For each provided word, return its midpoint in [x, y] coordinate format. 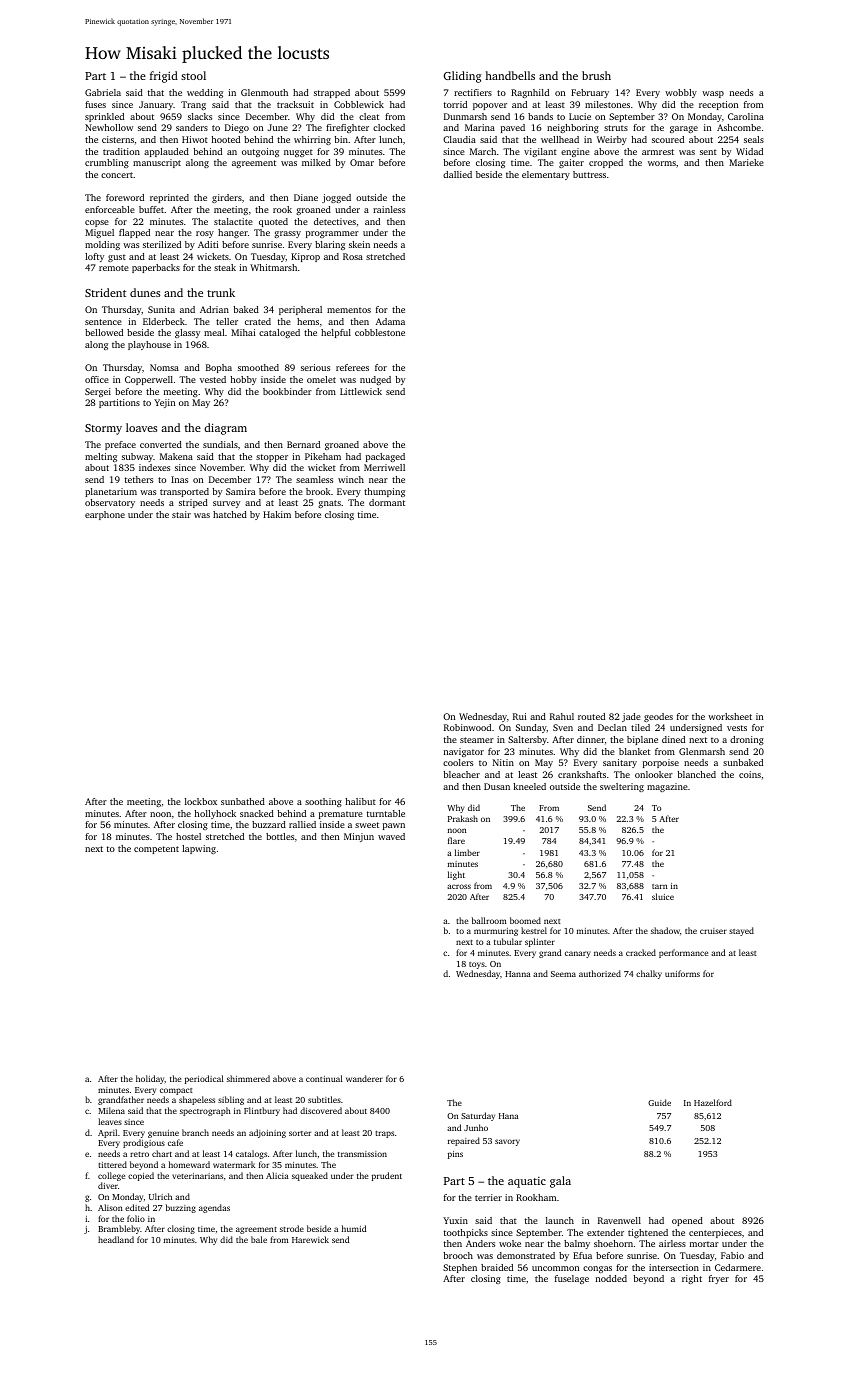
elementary [546, 175]
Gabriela [103, 92]
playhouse [149, 345]
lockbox [201, 801]
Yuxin [455, 1220]
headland [116, 1239]
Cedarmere [738, 1267]
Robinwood [467, 727]
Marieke [746, 162]
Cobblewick [359, 104]
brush [596, 75]
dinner [591, 739]
